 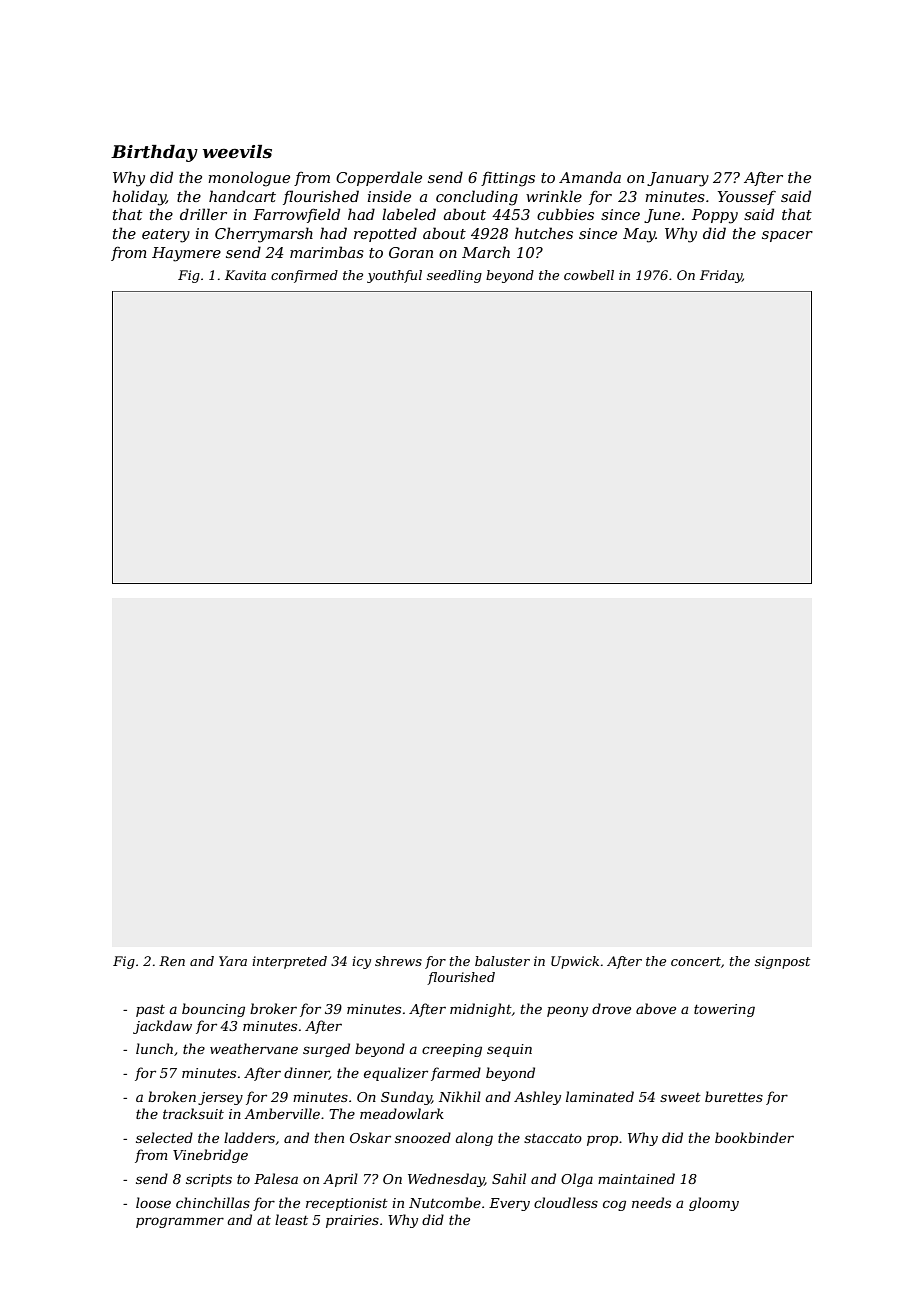 I want to click on weevils, so click(x=237, y=152).
